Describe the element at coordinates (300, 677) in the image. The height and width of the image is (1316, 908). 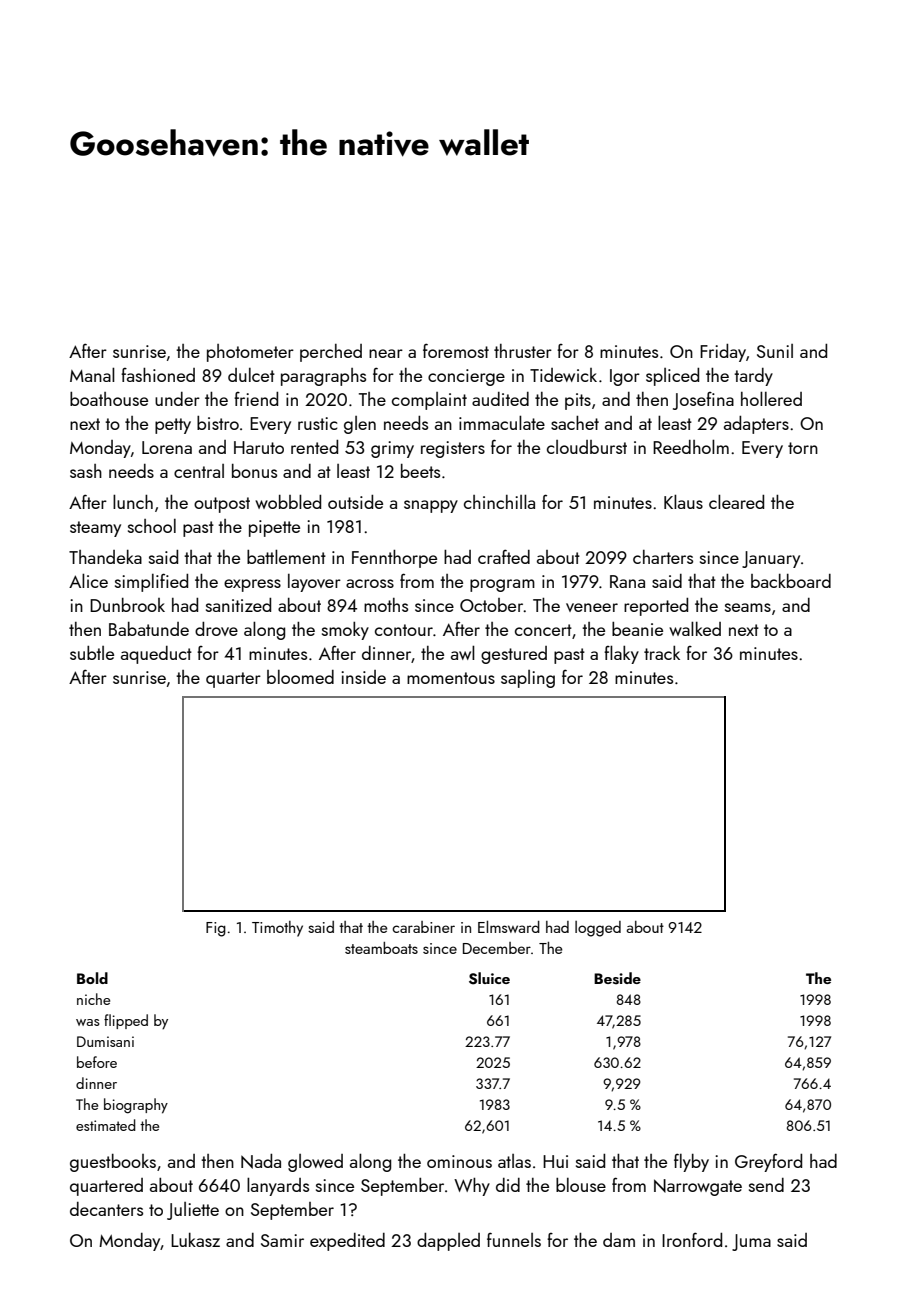
I see `bloomed` at that location.
